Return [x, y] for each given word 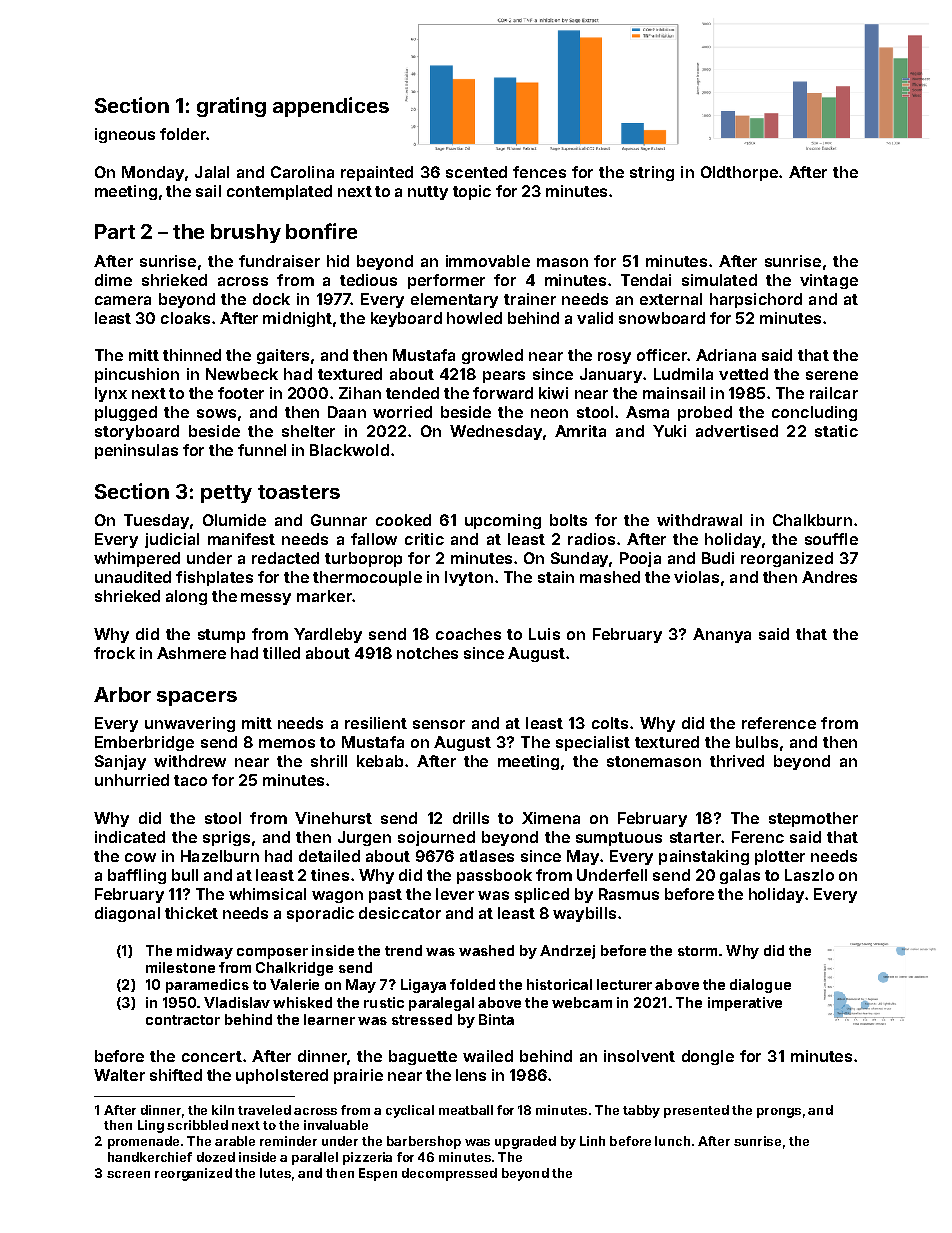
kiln [223, 1110]
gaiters [283, 356]
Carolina [302, 172]
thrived [737, 761]
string [652, 173]
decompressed [449, 1174]
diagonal [127, 914]
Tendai [646, 280]
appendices [331, 107]
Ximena [551, 818]
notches [427, 653]
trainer [530, 299]
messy [266, 599]
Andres [829, 577]
